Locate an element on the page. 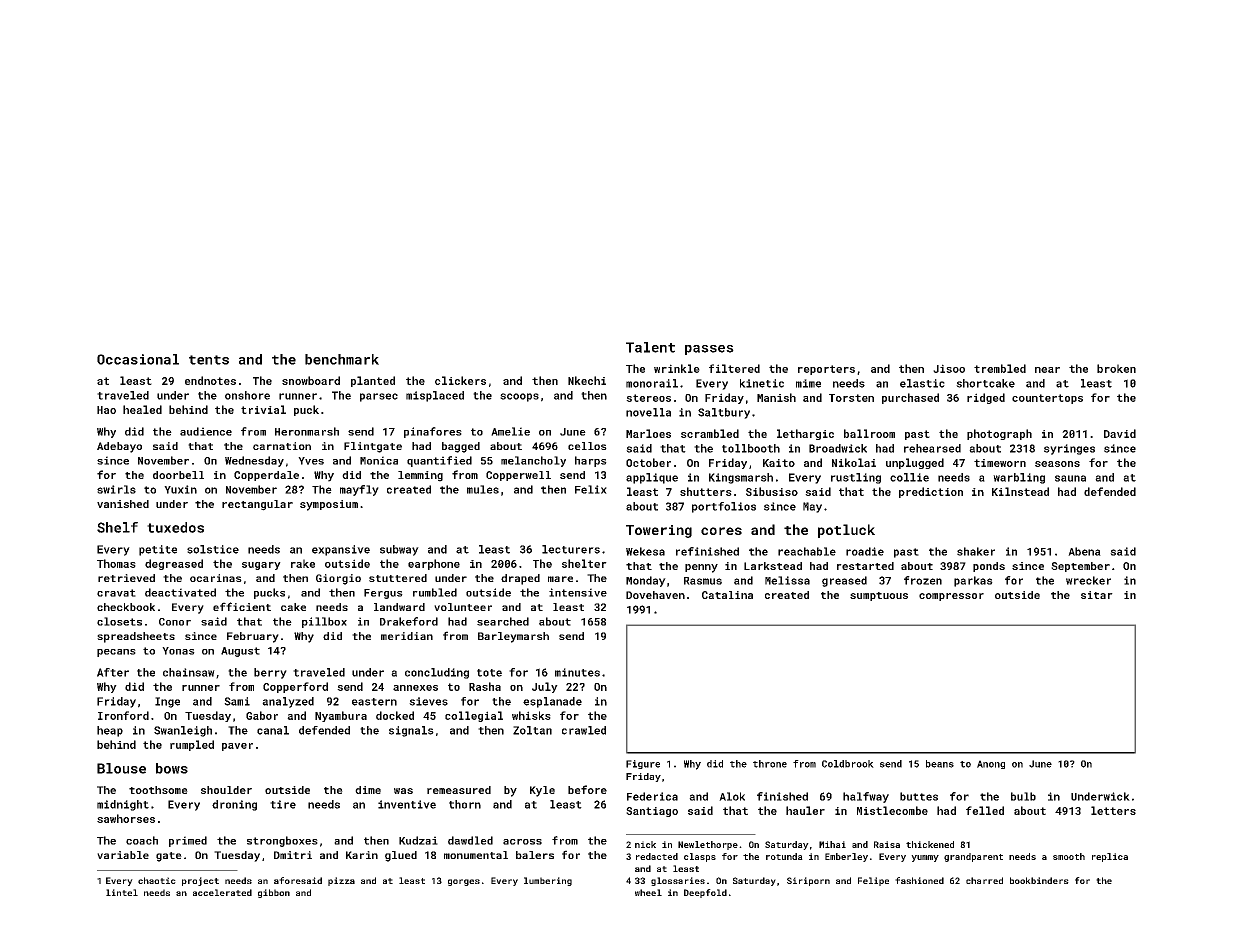 The image size is (1233, 952). Amelie is located at coordinates (510, 431).
